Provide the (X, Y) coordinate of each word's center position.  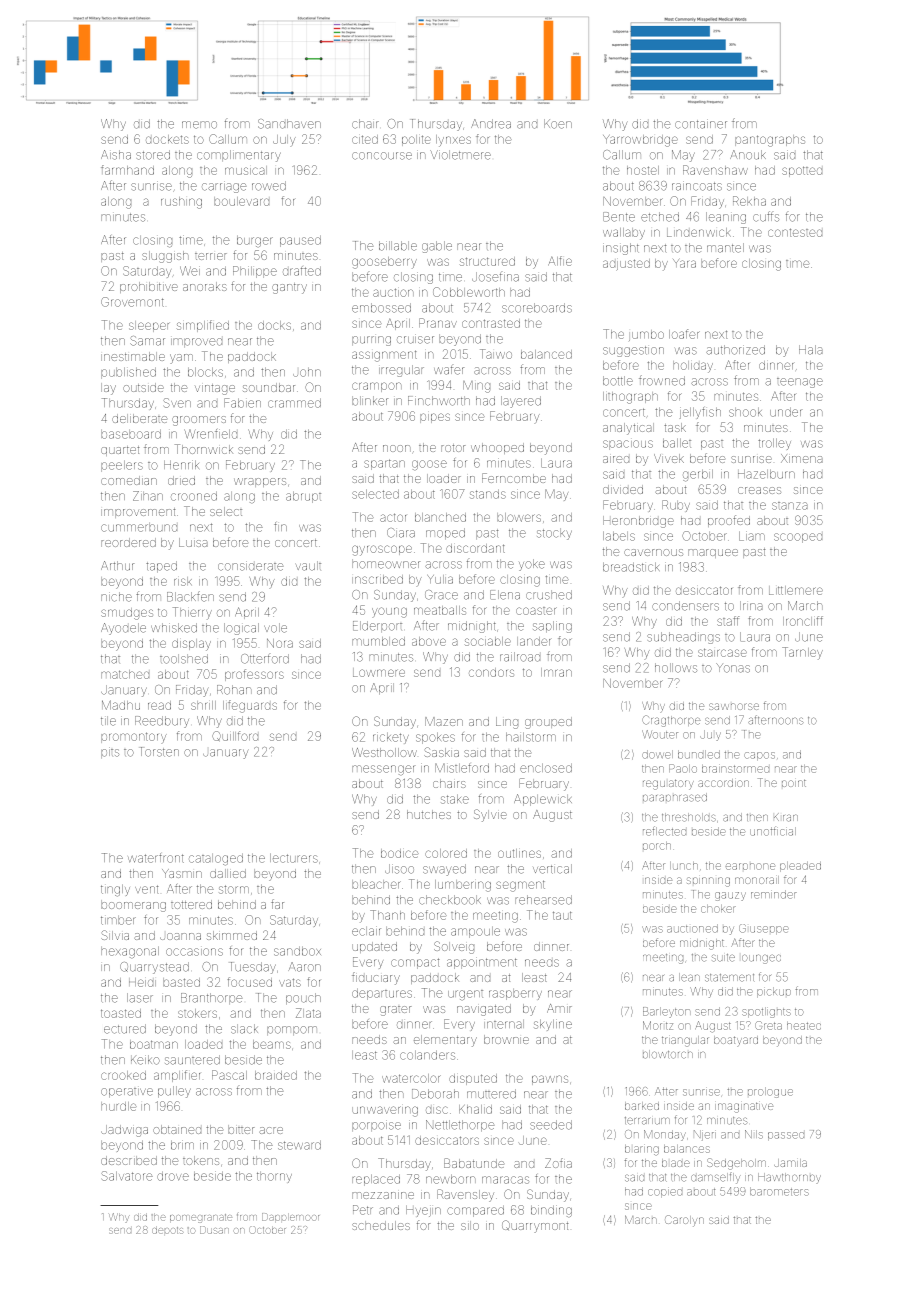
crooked (123, 1075)
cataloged (216, 860)
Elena (505, 595)
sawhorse (734, 706)
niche (116, 597)
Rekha (749, 201)
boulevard (241, 201)
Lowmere (379, 672)
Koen (558, 124)
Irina (751, 606)
